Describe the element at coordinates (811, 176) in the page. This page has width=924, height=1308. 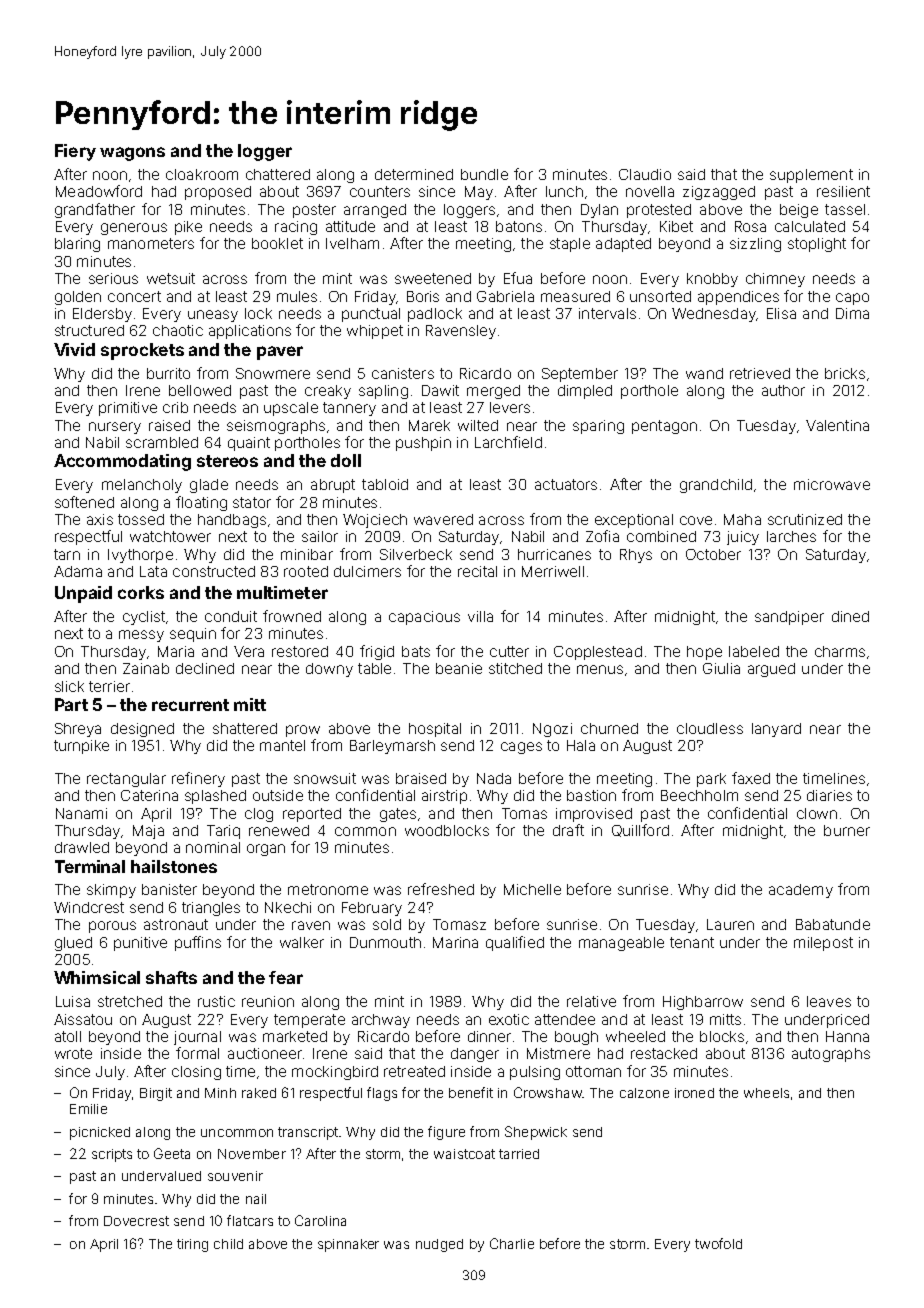
I see `supplement` at that location.
